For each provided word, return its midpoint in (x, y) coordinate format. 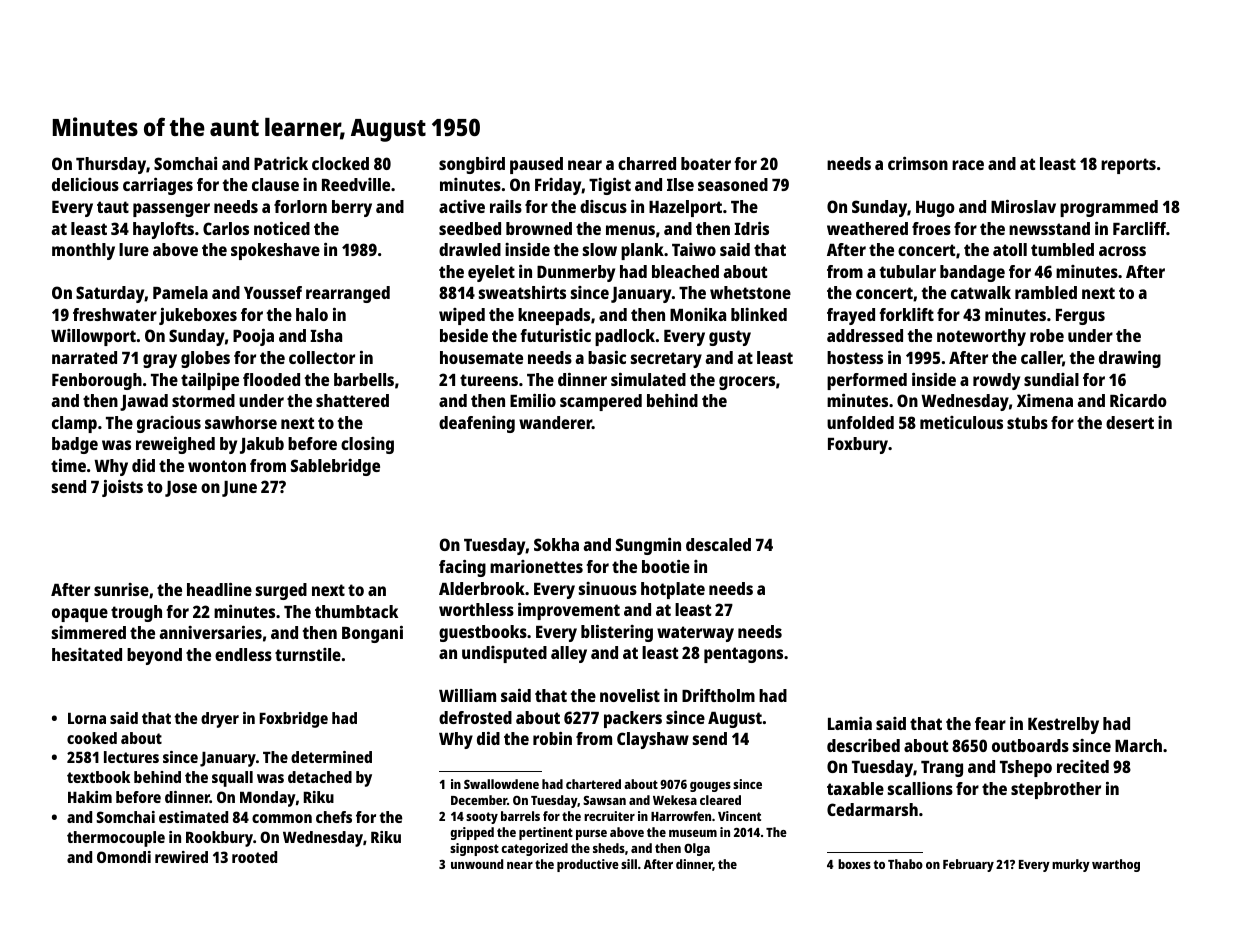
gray (160, 361)
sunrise (121, 589)
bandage (972, 273)
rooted (254, 857)
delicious (85, 184)
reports (1128, 166)
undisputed (504, 654)
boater (706, 163)
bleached (685, 271)
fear (990, 723)
